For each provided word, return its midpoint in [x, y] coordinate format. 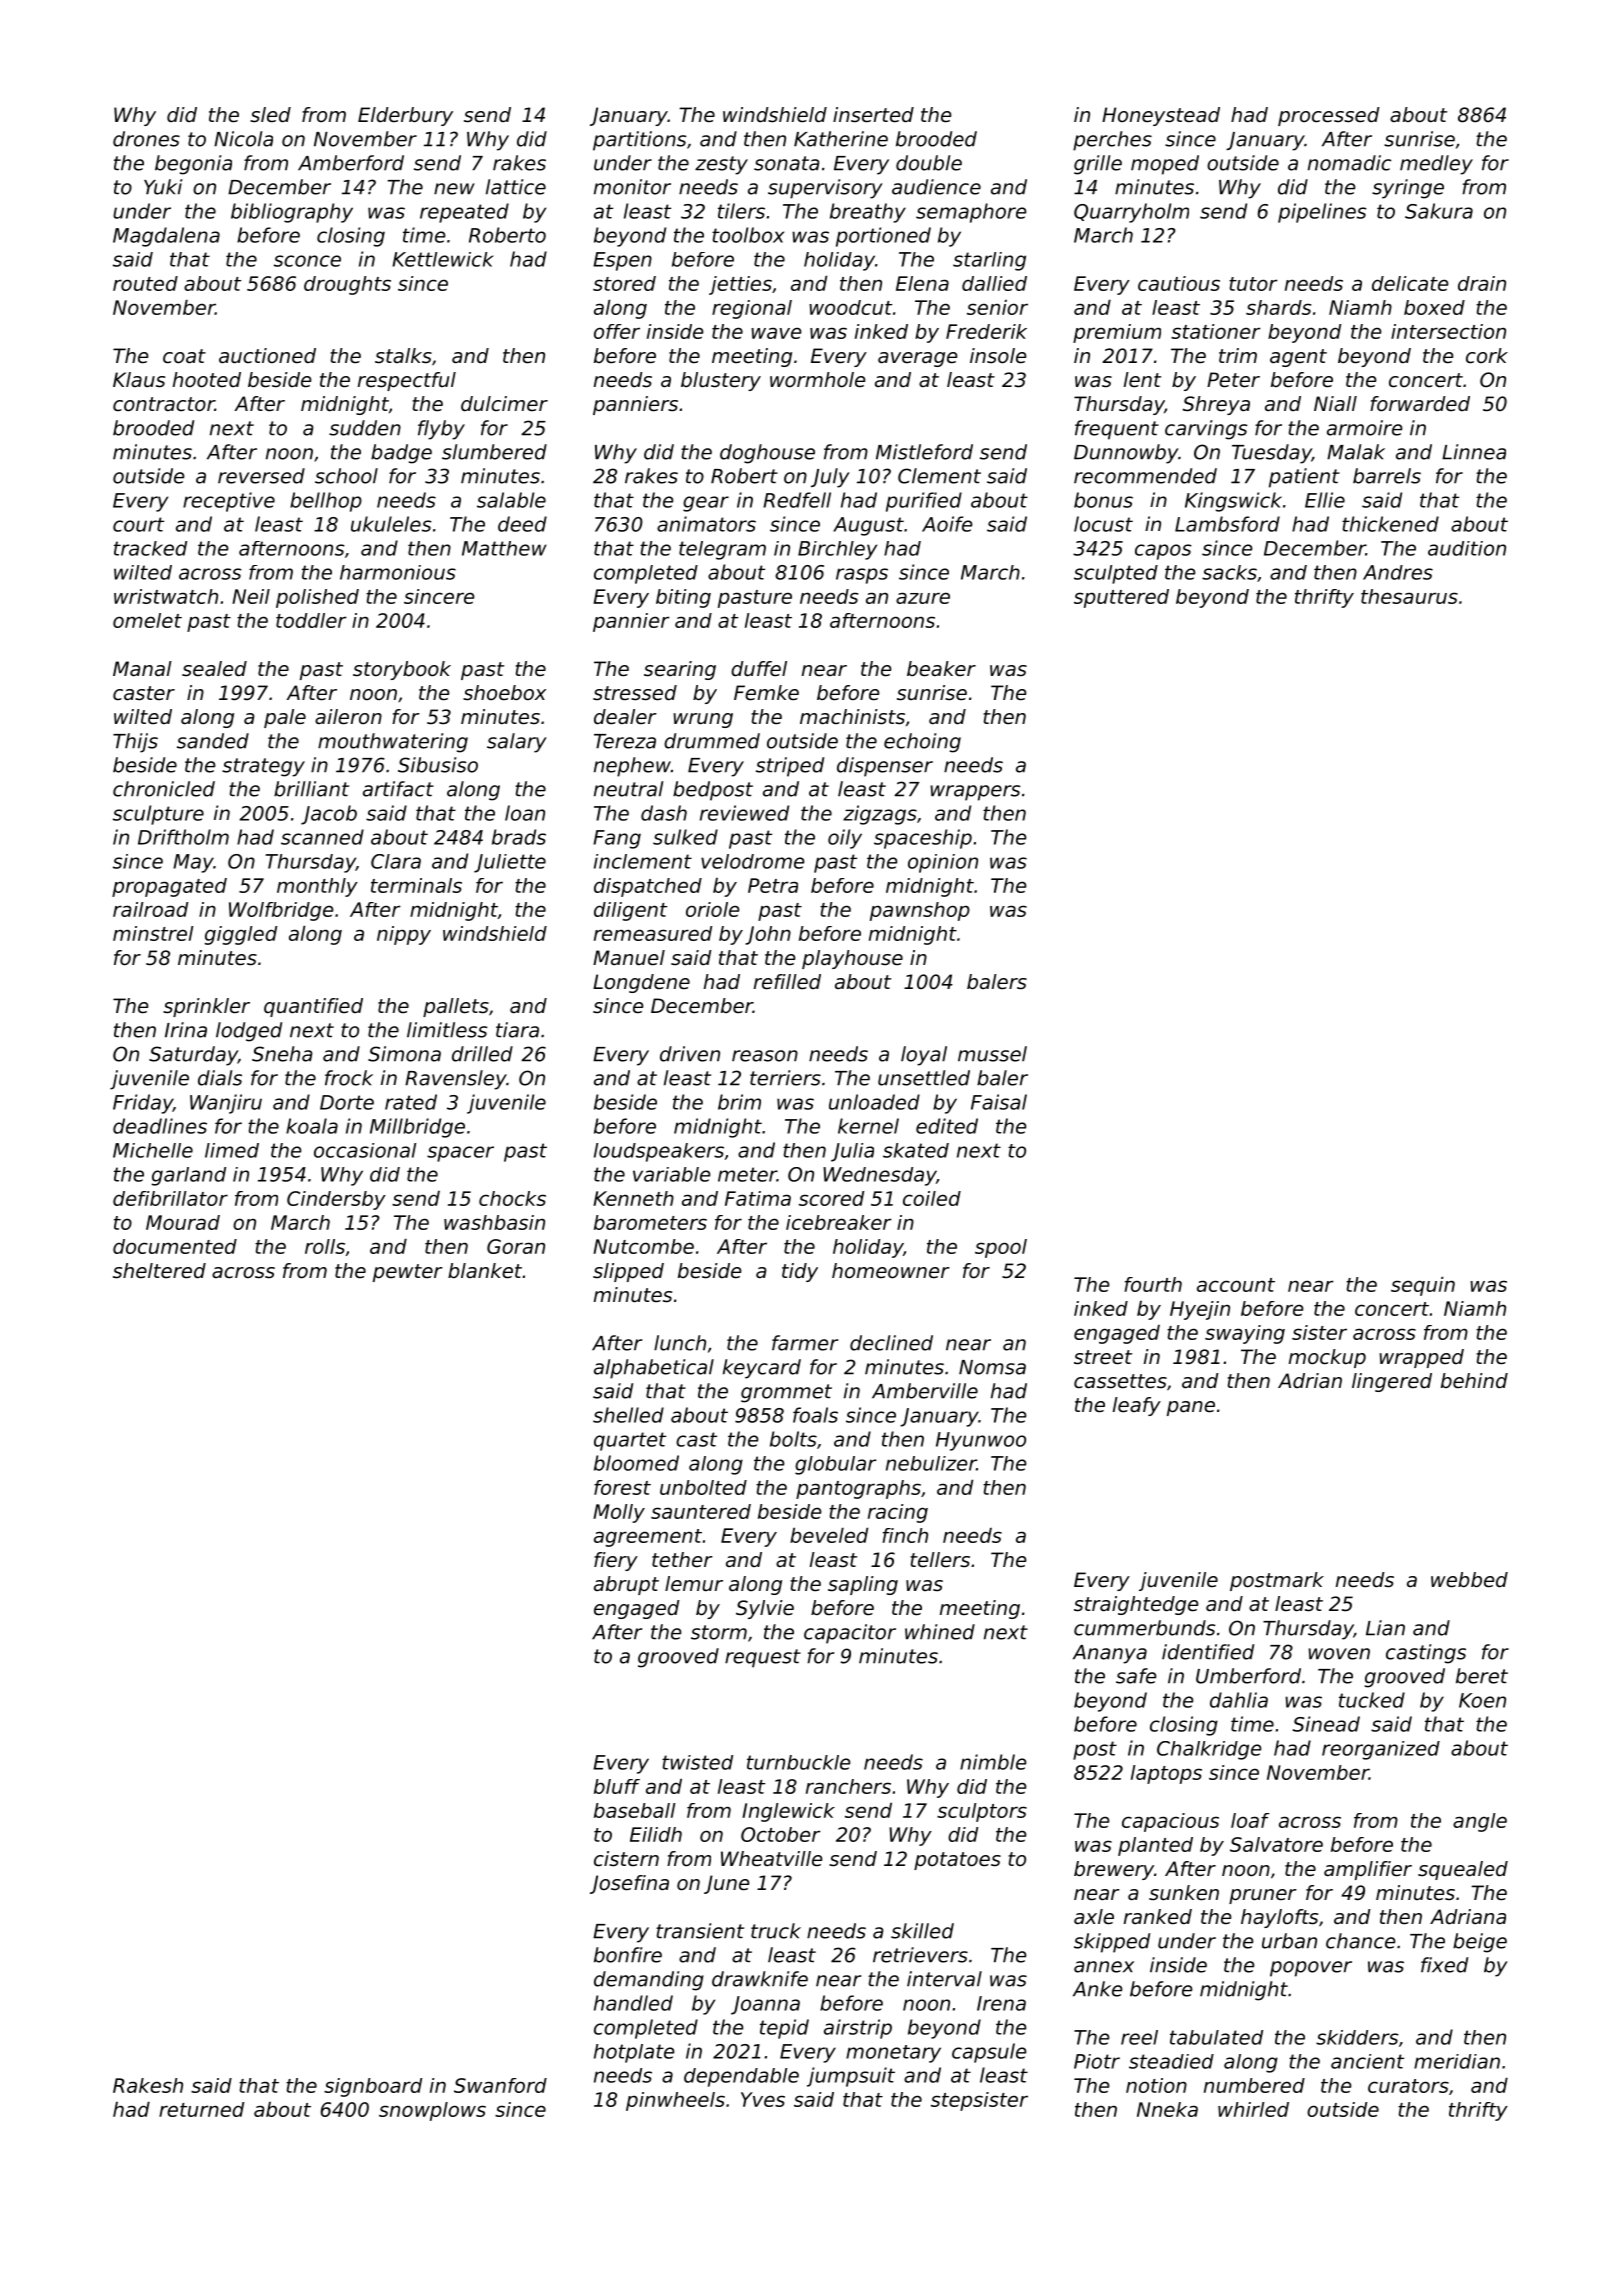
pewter [408, 1273]
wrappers [975, 793]
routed [145, 283]
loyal [924, 1056]
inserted [873, 115]
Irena [1001, 2003]
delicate [1410, 283]
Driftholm [183, 837]
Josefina [629, 1884]
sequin [1423, 1286]
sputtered [1121, 598]
